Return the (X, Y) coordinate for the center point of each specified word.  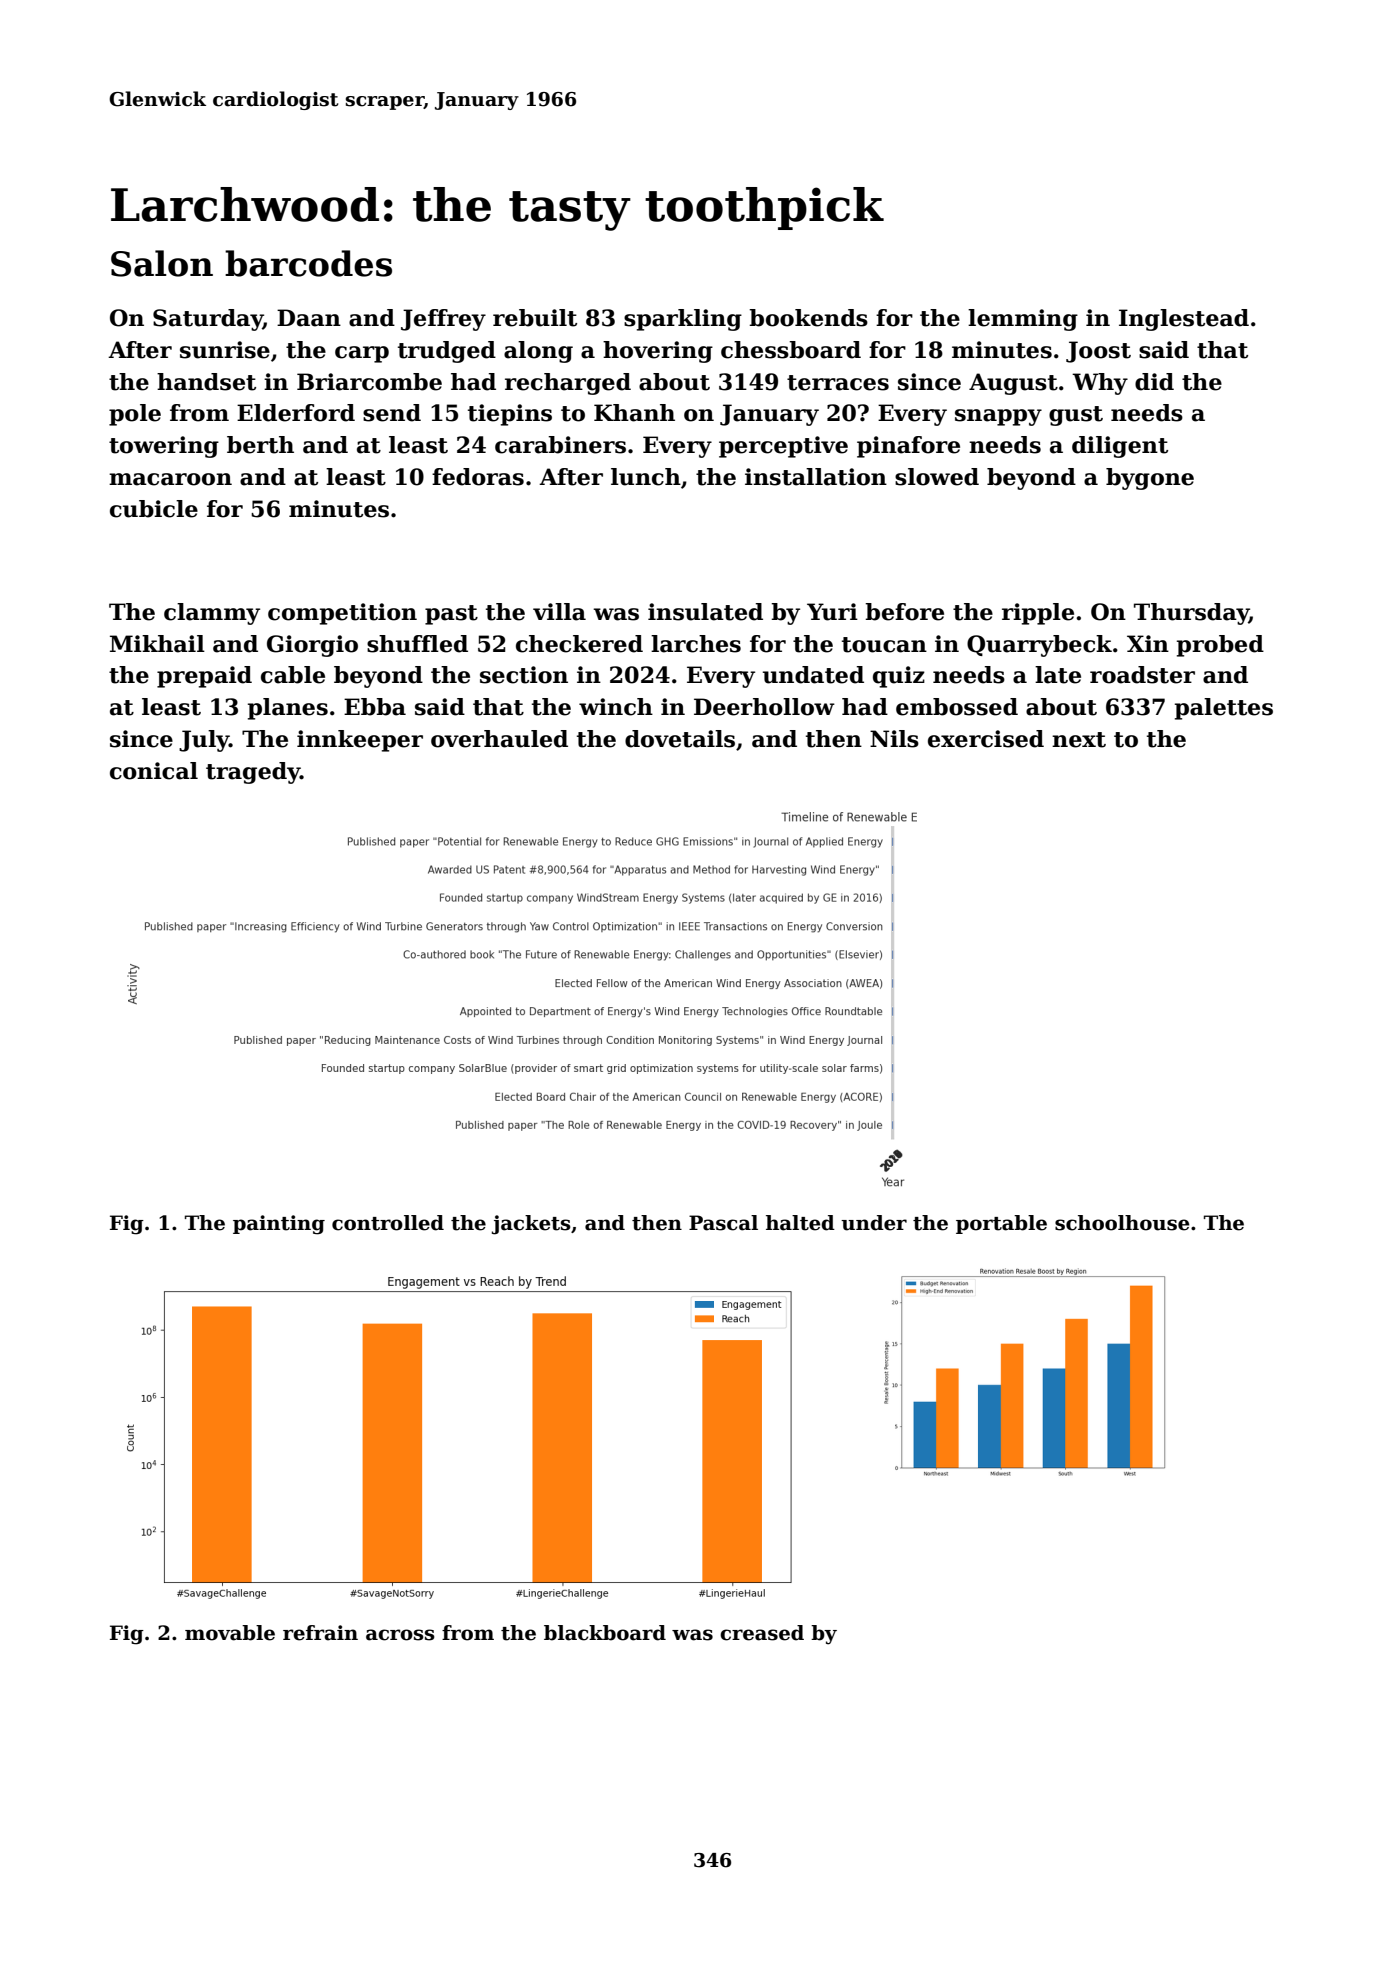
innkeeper (360, 741)
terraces (838, 383)
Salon (162, 263)
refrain (320, 1633)
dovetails (680, 739)
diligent (1120, 447)
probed (1220, 646)
